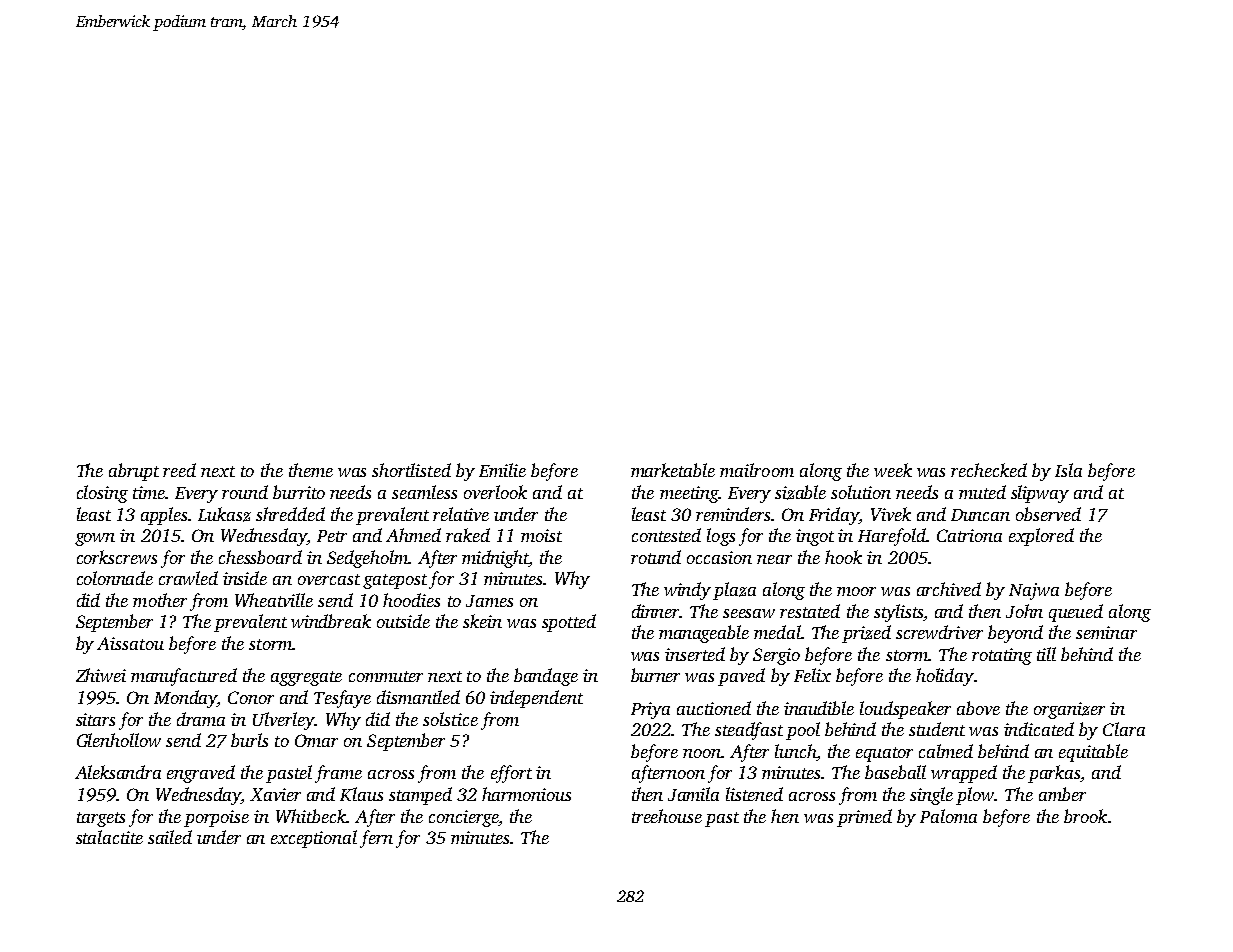 The height and width of the image is (952, 1233). I want to click on Isla, so click(1068, 470).
